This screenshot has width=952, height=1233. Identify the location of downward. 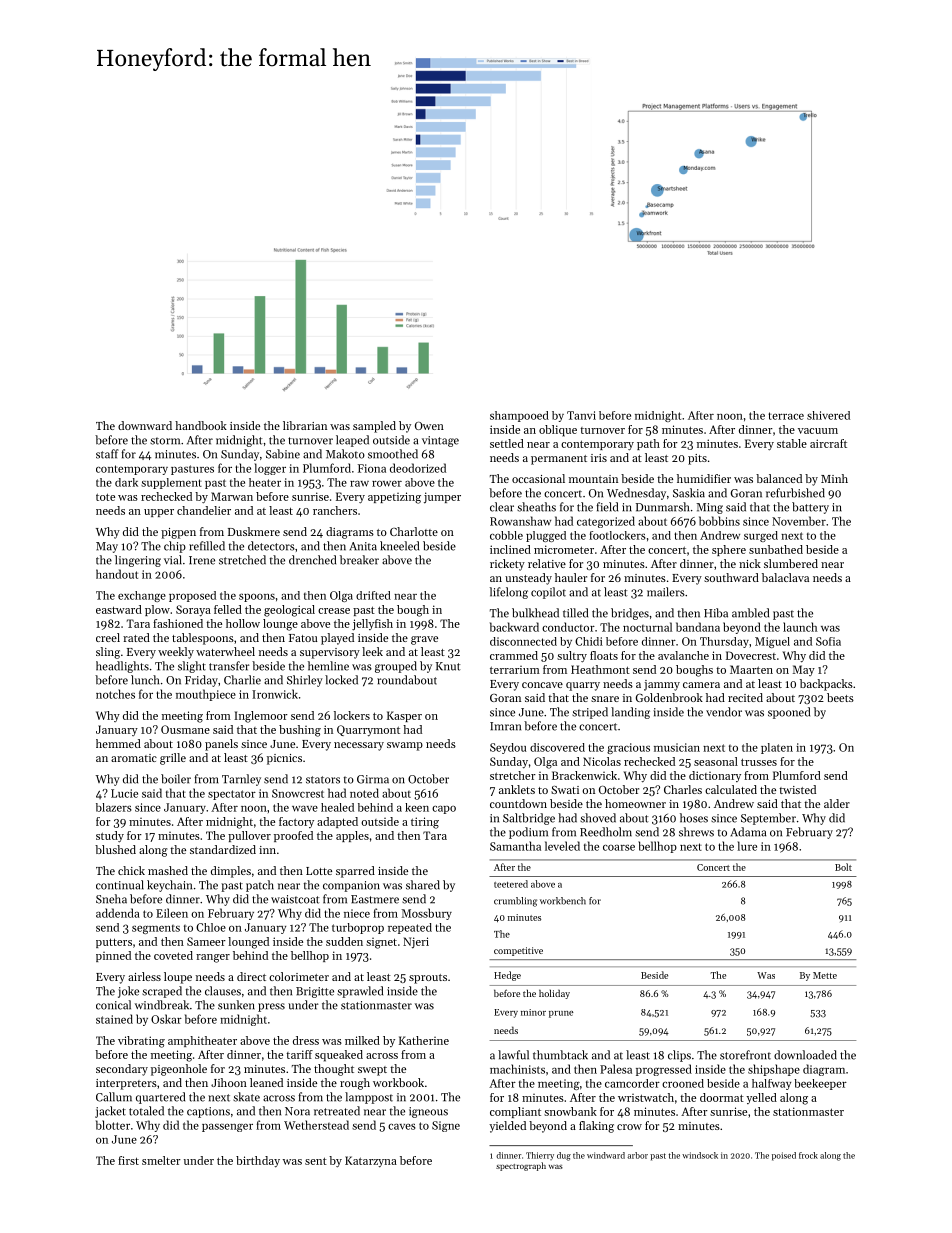
(145, 425).
